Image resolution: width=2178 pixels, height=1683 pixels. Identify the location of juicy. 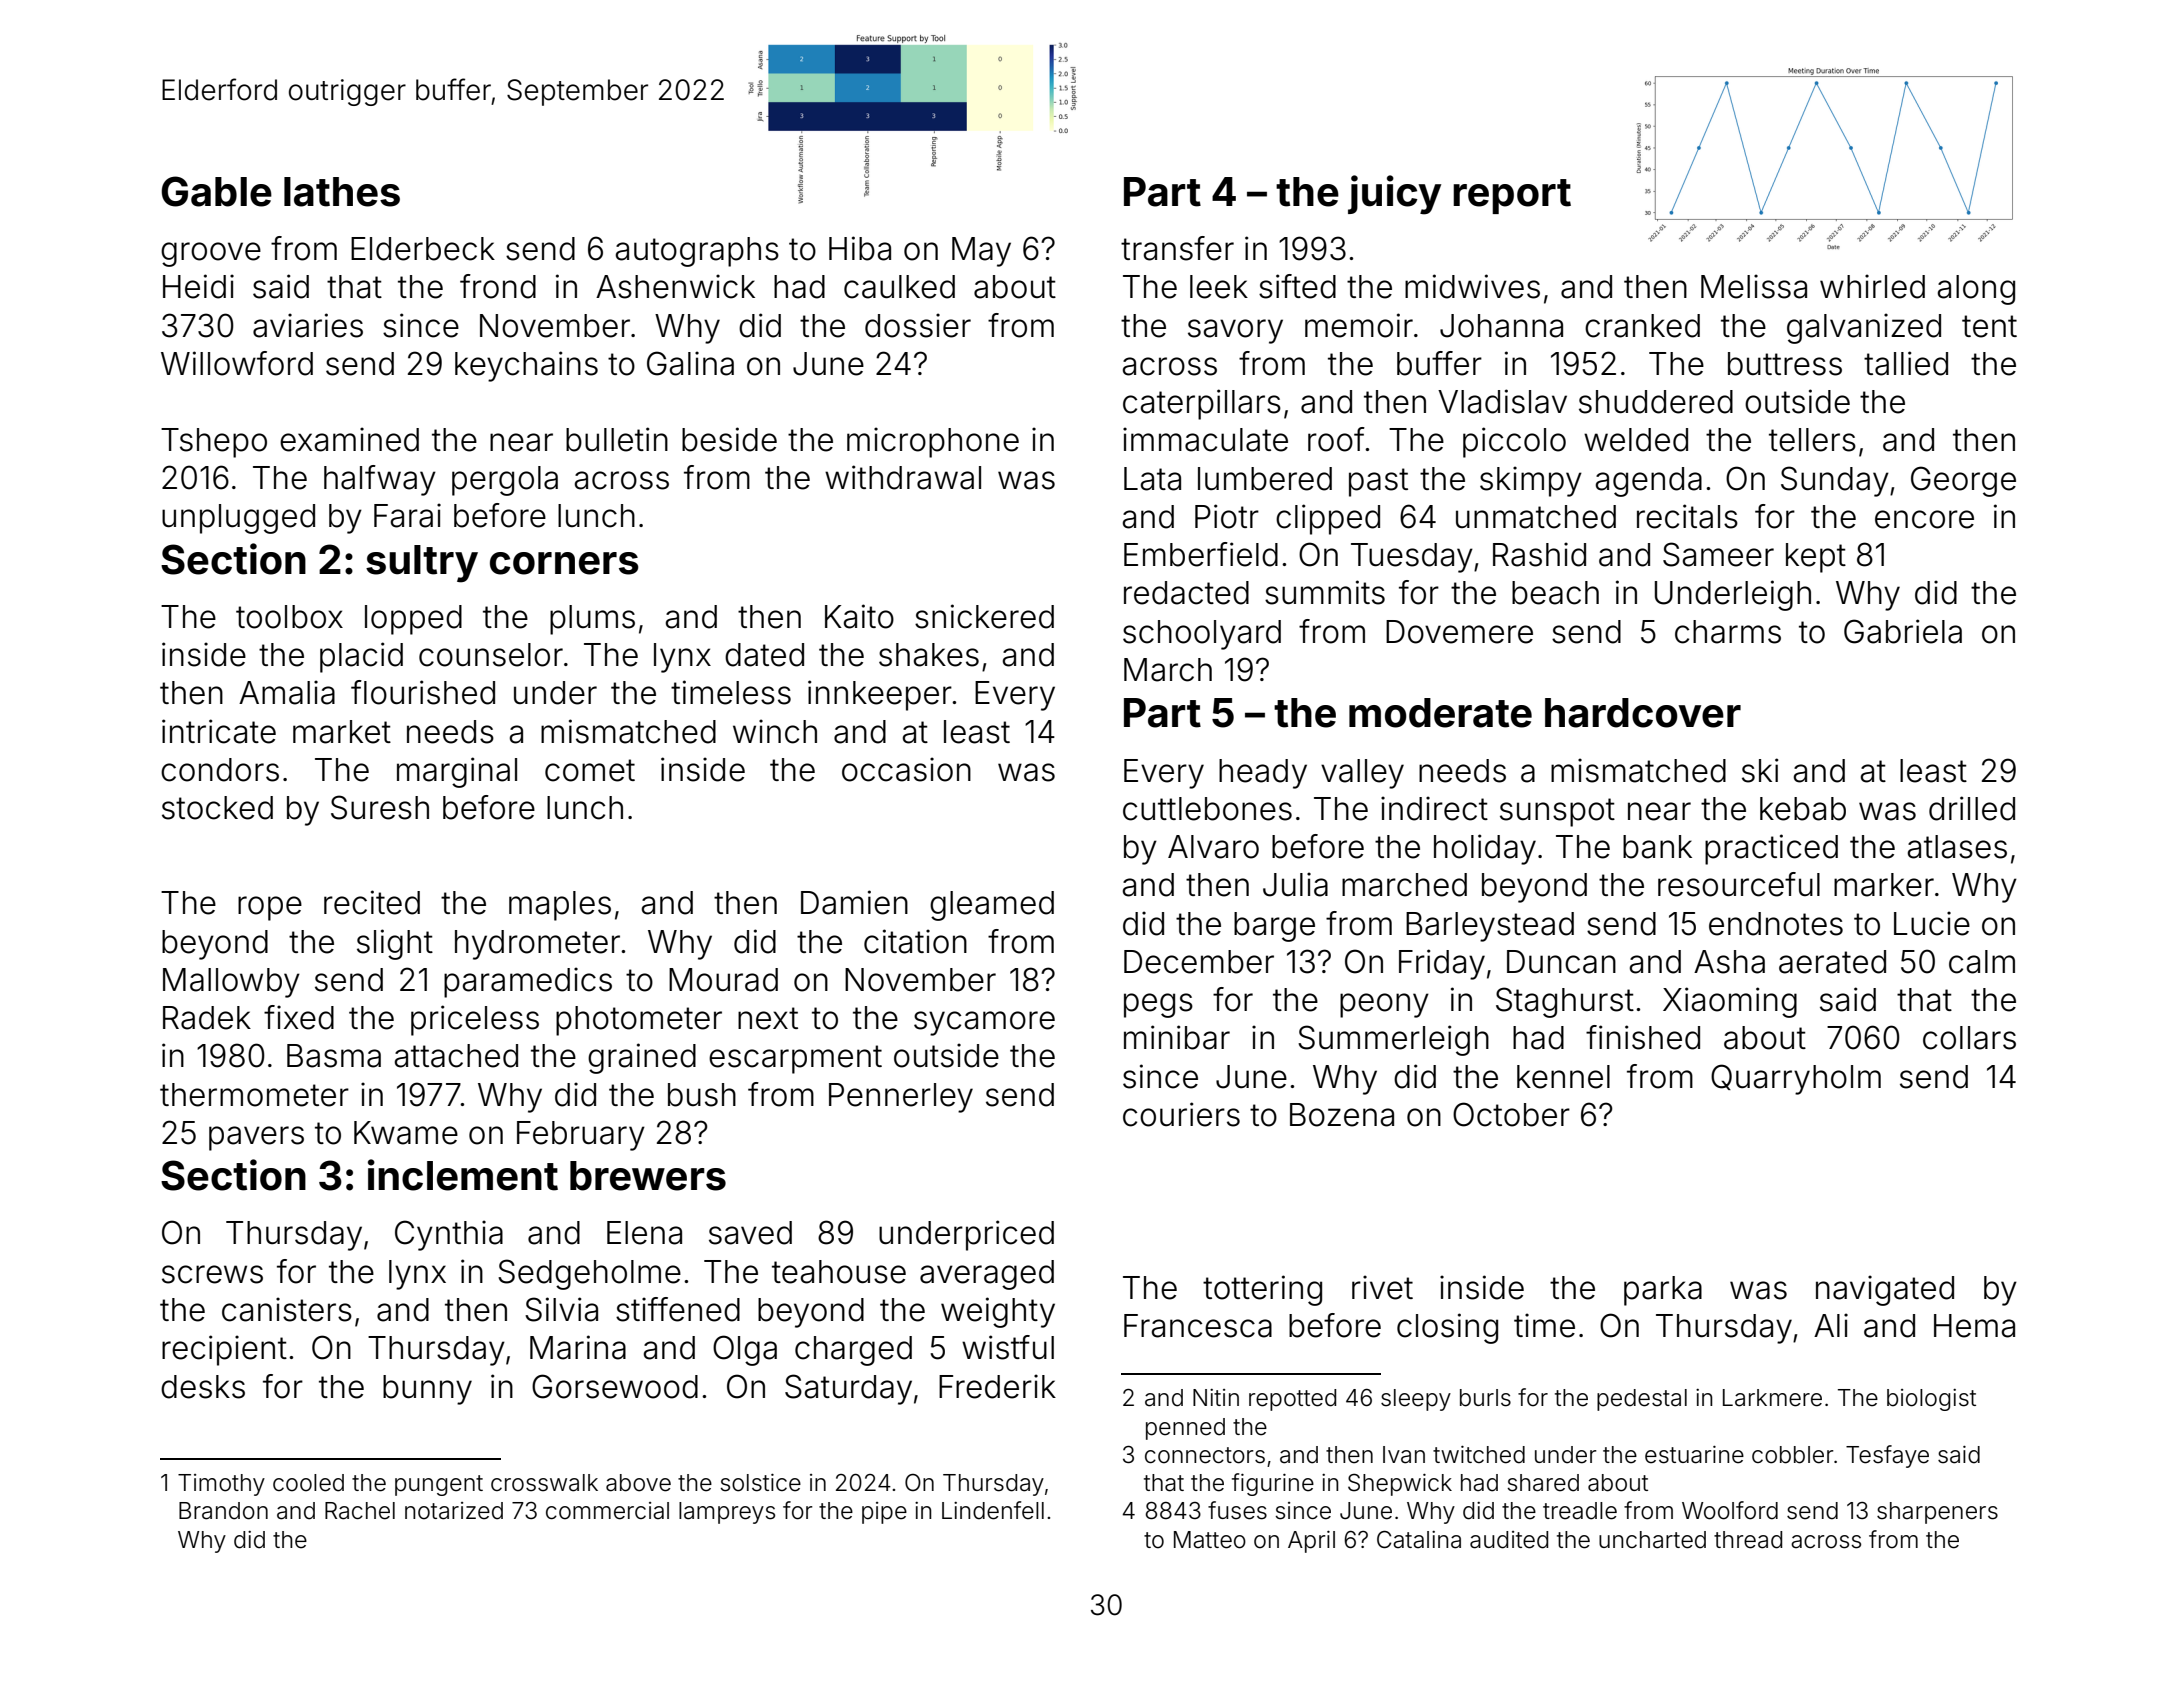
(1394, 195).
